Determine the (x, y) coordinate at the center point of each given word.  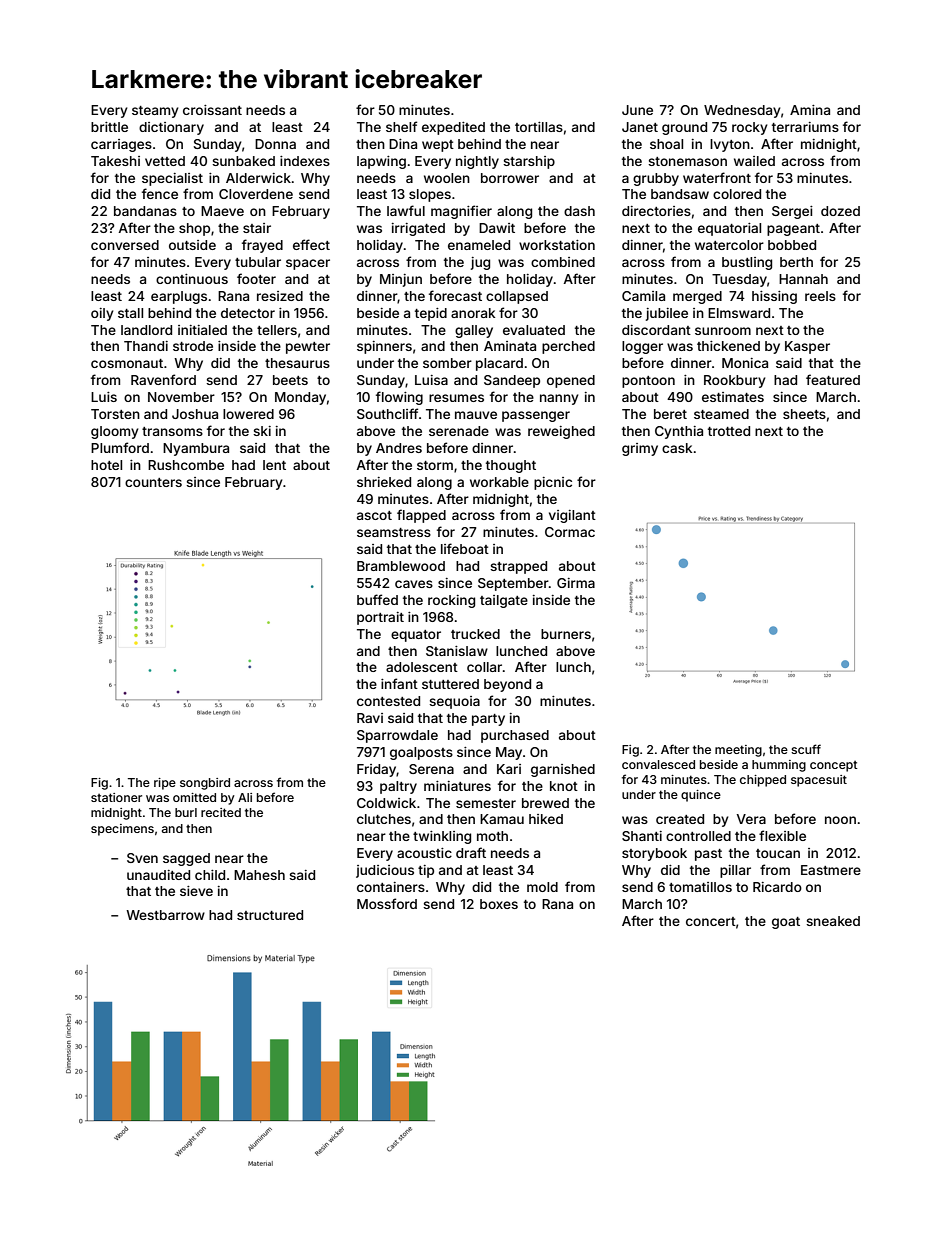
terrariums (805, 127)
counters (153, 482)
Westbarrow (165, 915)
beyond (507, 685)
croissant (212, 110)
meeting (738, 751)
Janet (640, 127)
